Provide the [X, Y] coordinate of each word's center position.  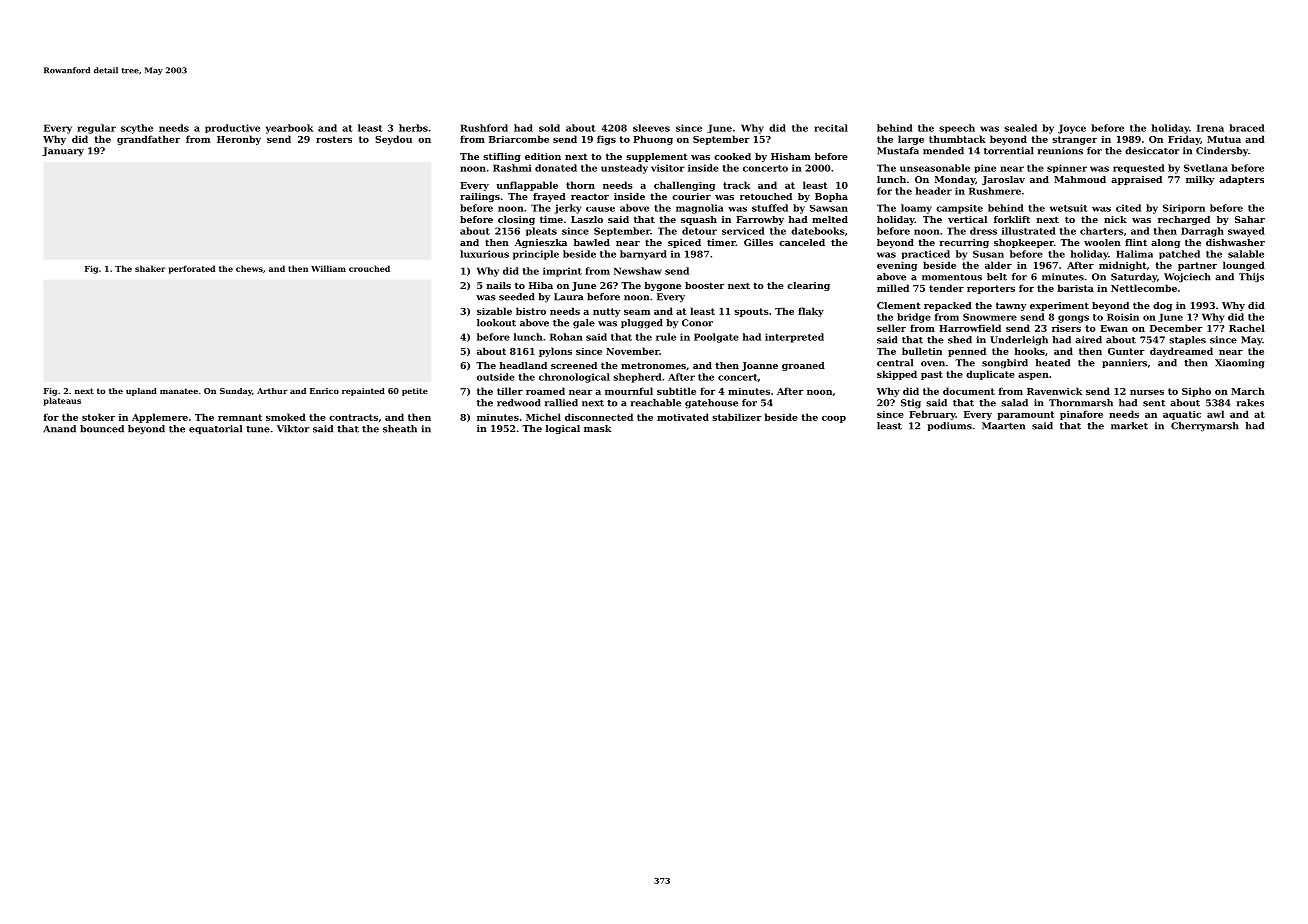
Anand [59, 429]
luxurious [484, 254]
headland [523, 365]
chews [249, 268]
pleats [541, 231]
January [63, 152]
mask [597, 428]
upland [141, 392]
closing [516, 220]
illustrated [1029, 231]
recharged [1184, 220]
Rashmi [512, 168]
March [1248, 391]
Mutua [1224, 139]
